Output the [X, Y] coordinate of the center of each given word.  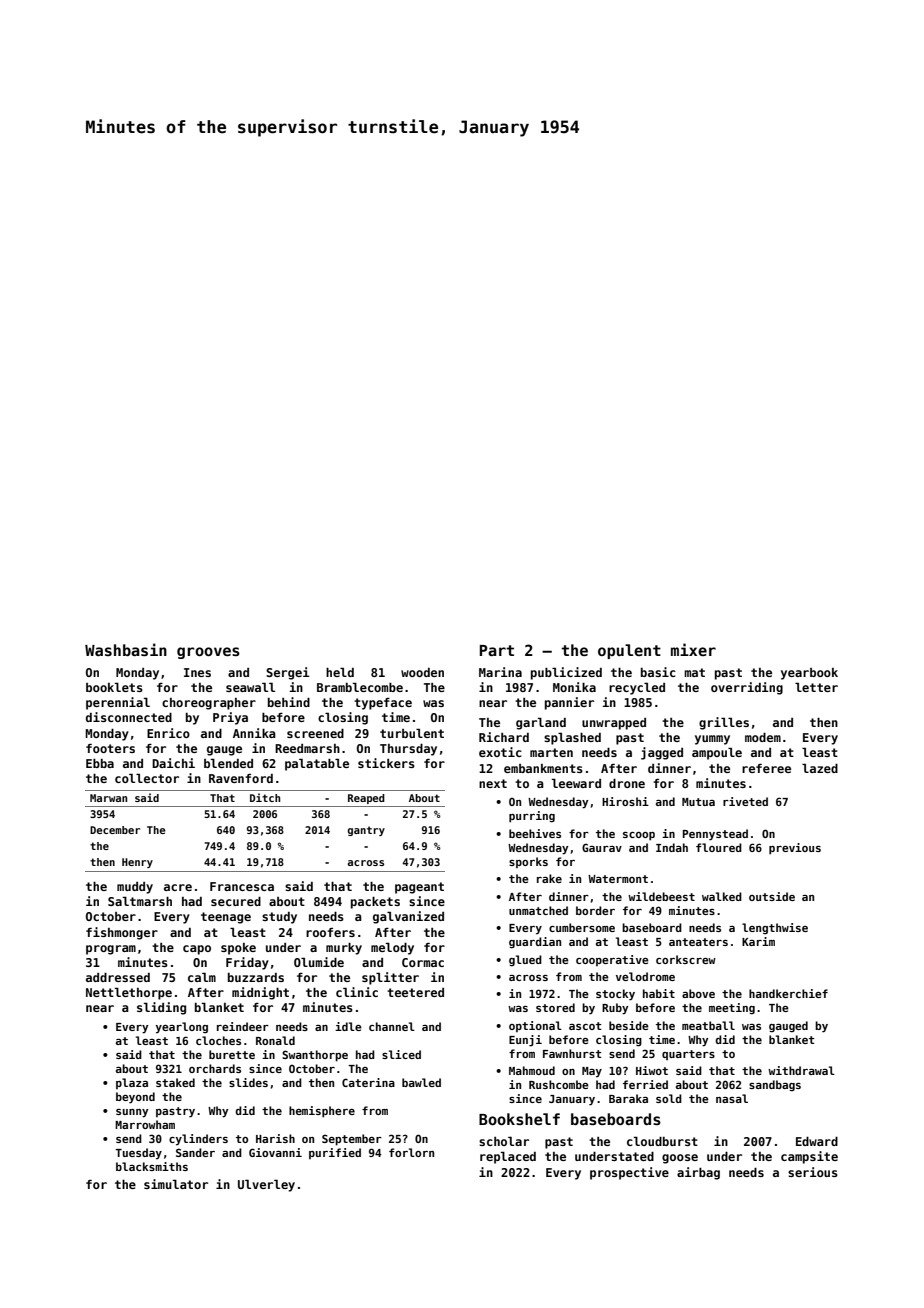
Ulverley [266, 1185]
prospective [629, 1173]
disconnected [129, 717]
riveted [745, 801]
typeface [383, 704]
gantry [366, 831]
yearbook [809, 674]
